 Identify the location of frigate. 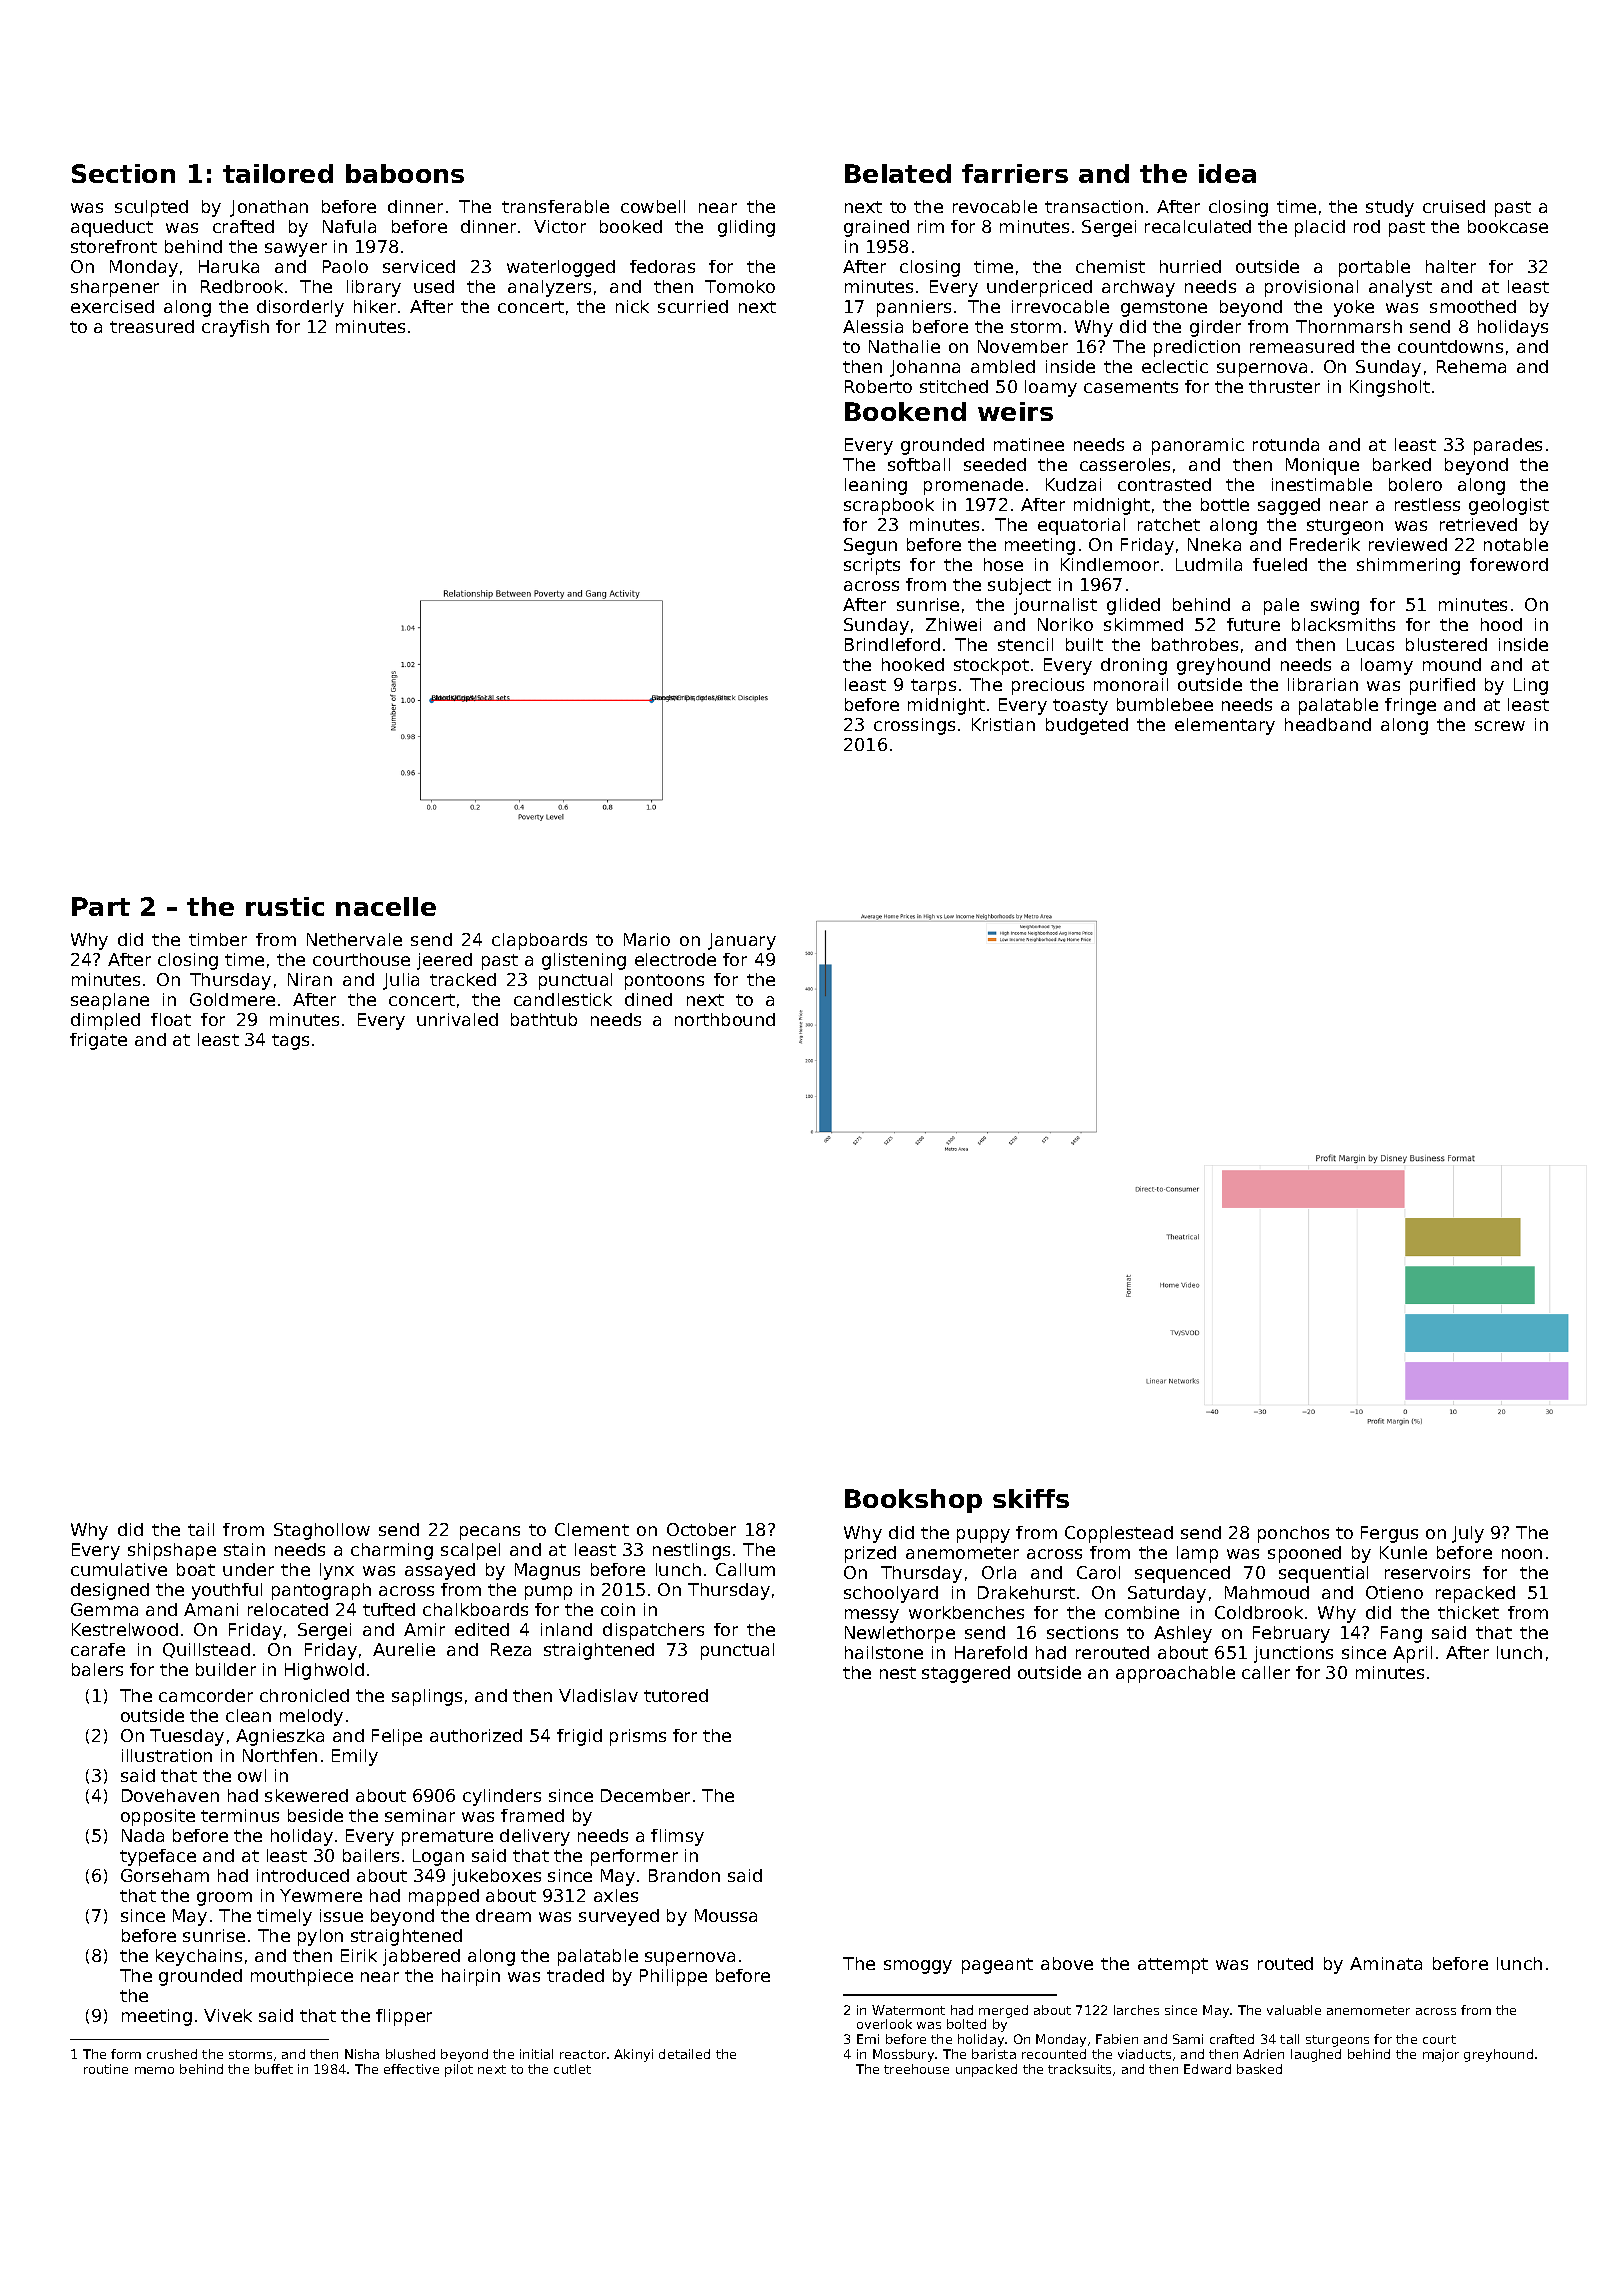
(98, 1041).
